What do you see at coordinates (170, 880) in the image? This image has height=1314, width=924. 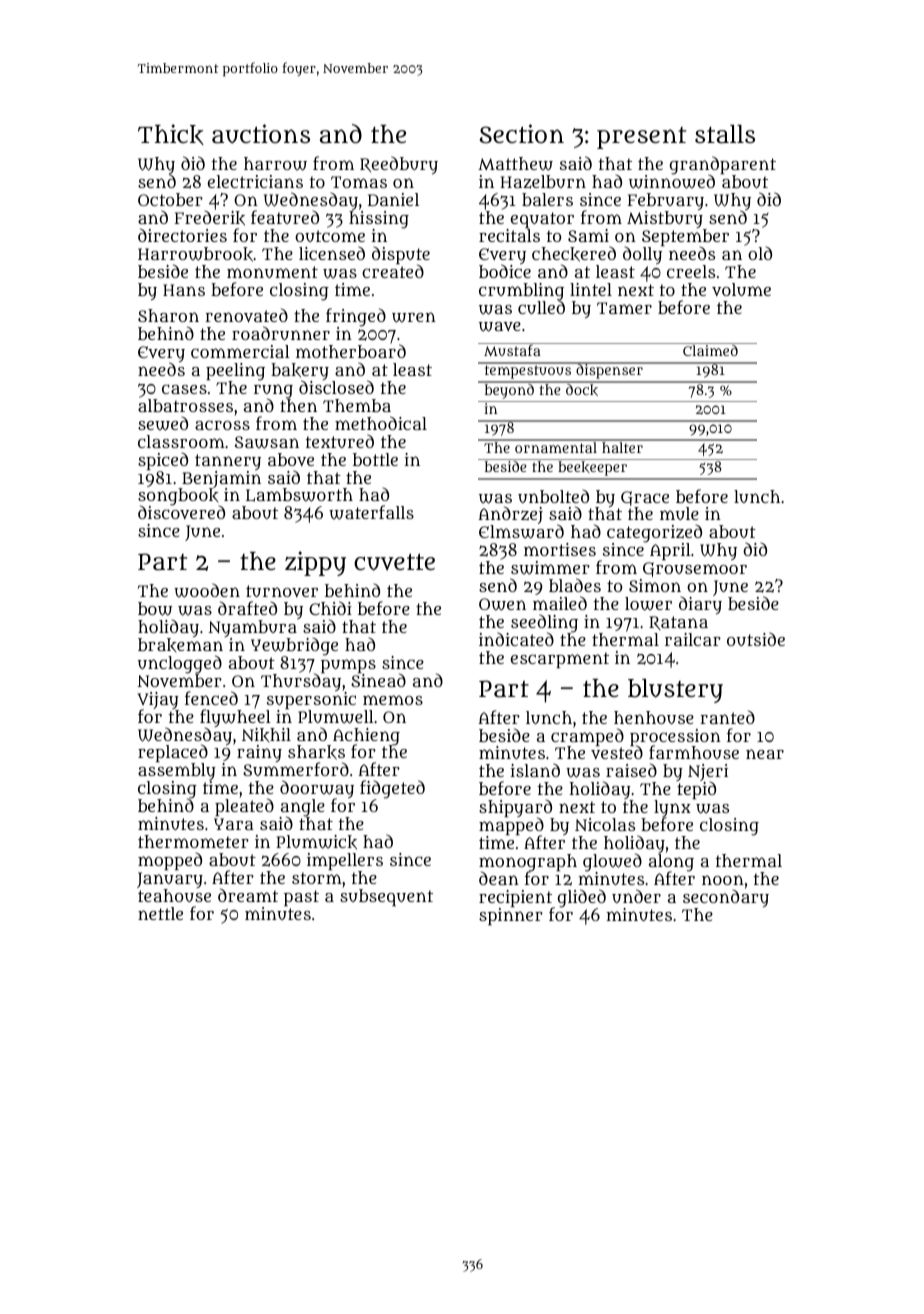 I see `January` at bounding box center [170, 880].
